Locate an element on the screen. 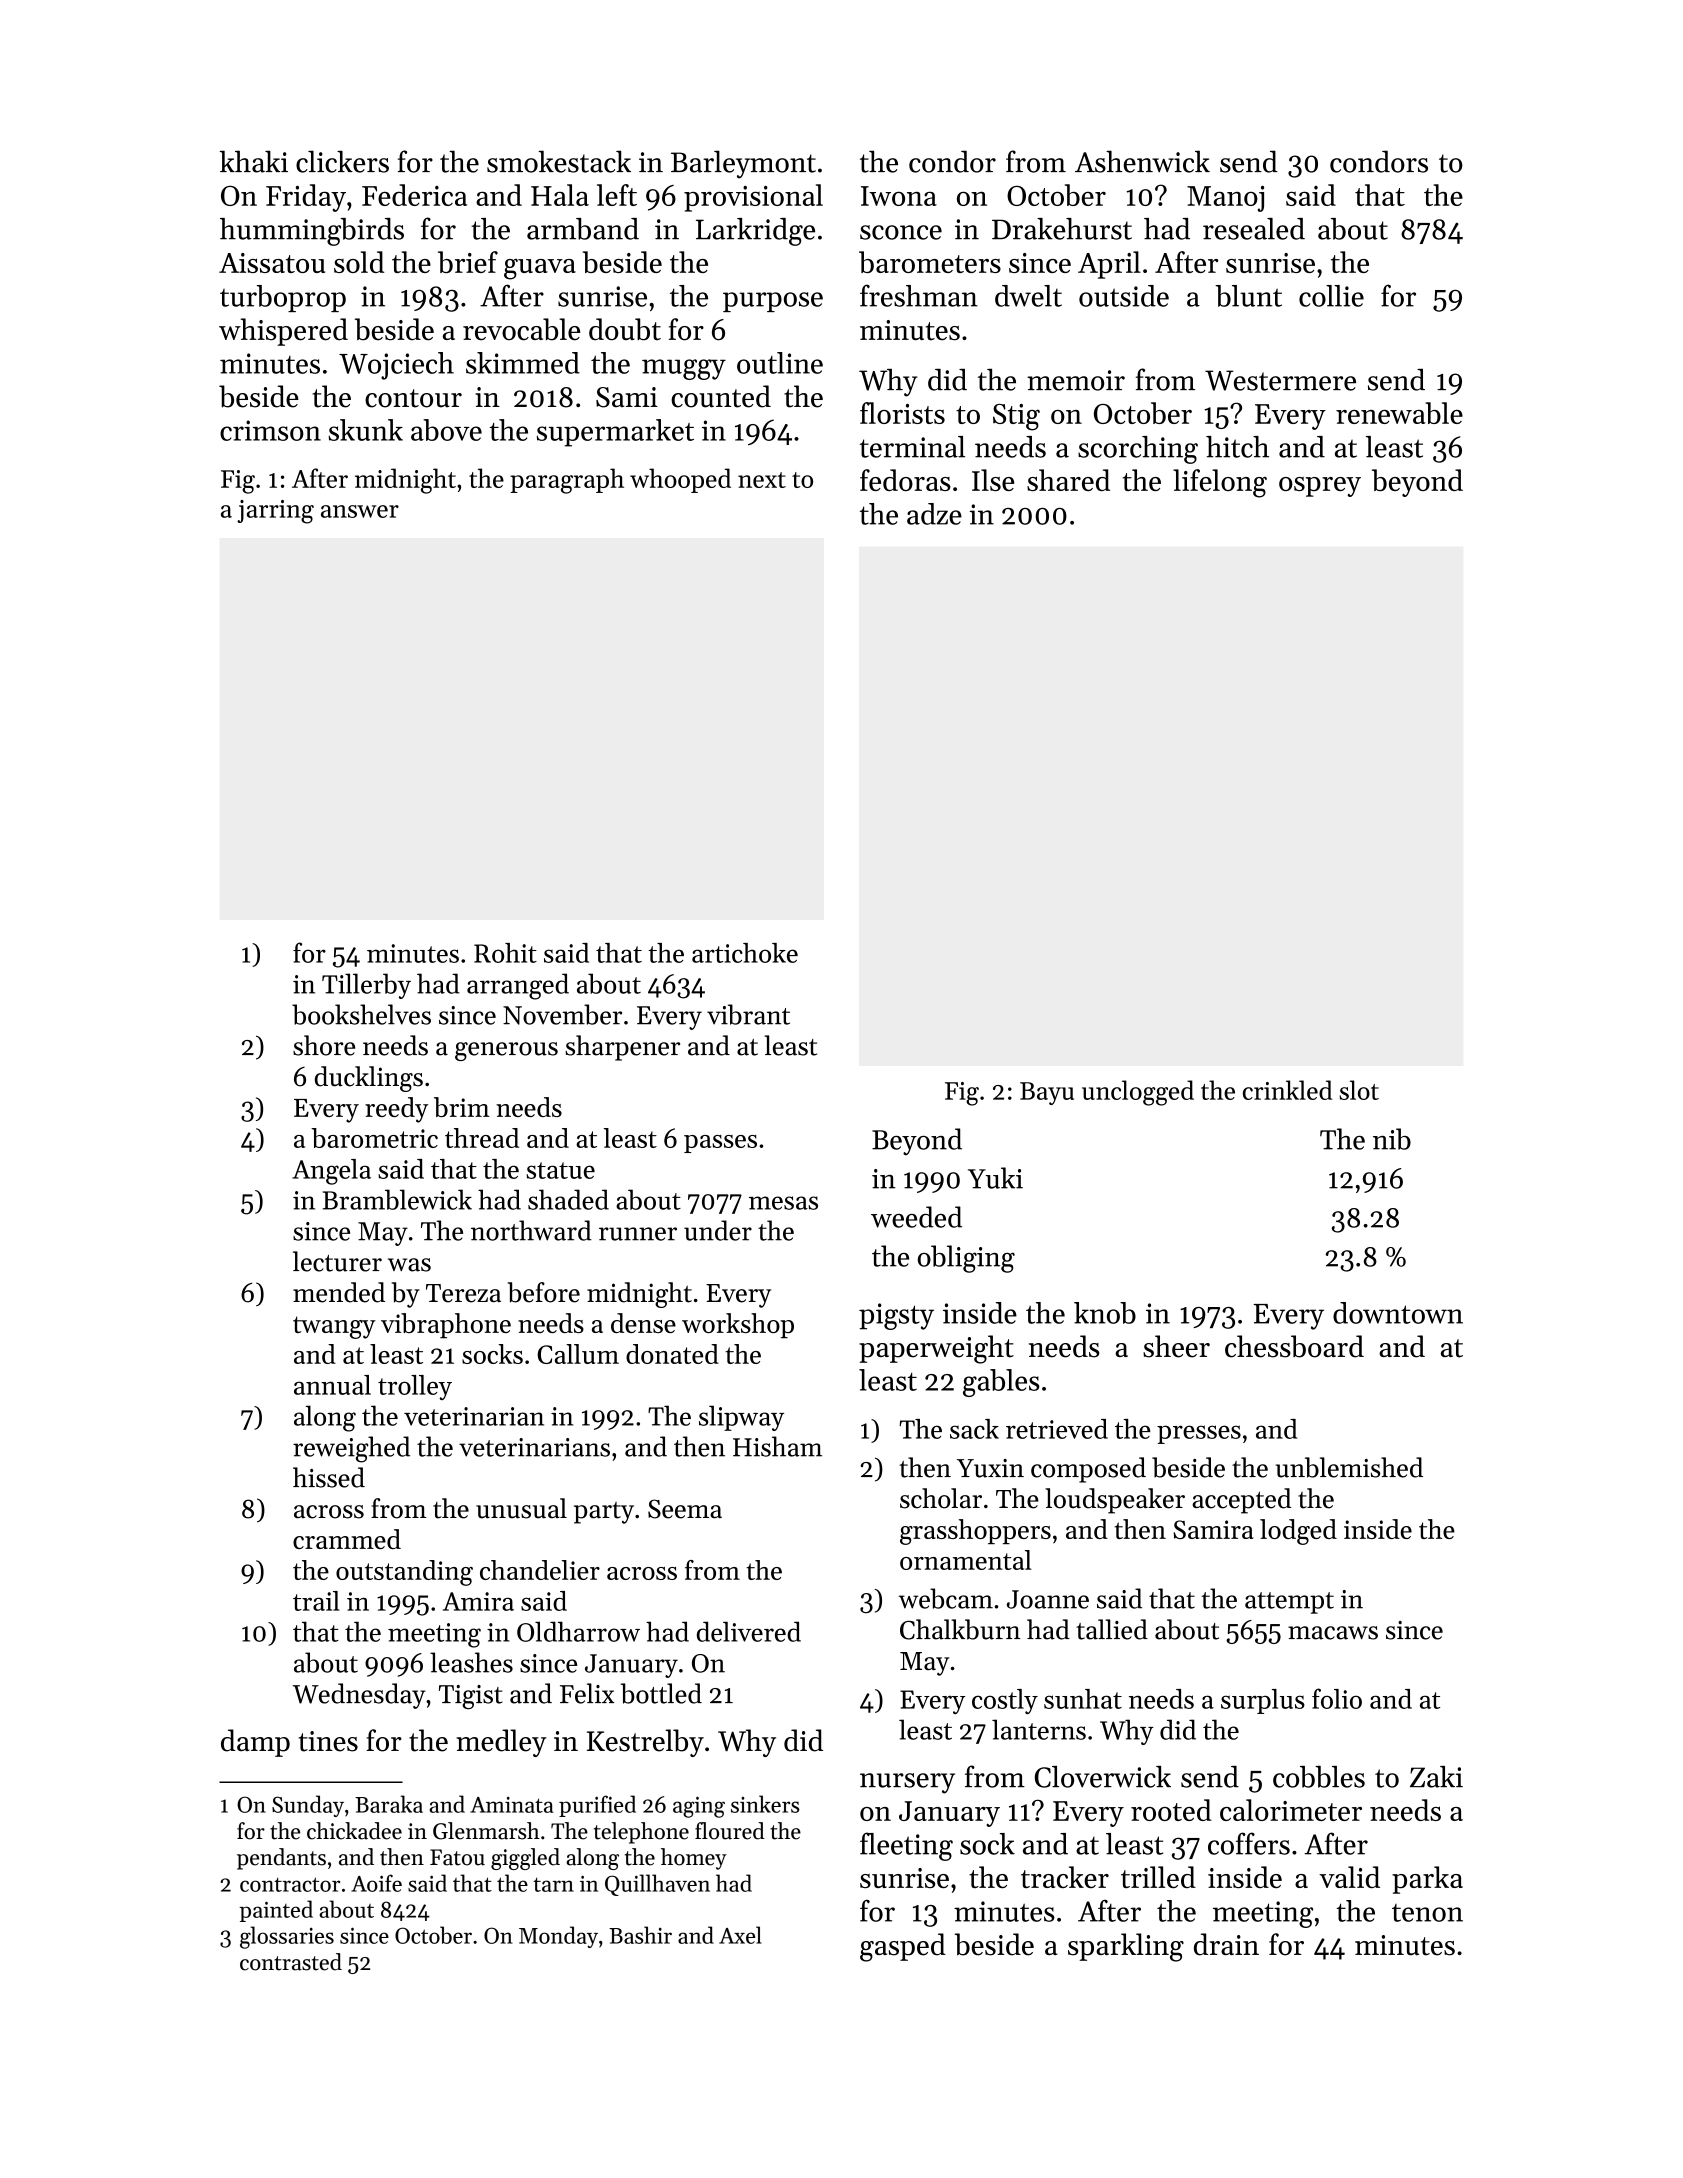 The width and height of the screenshot is (1683, 2178). osprey is located at coordinates (1320, 487).
